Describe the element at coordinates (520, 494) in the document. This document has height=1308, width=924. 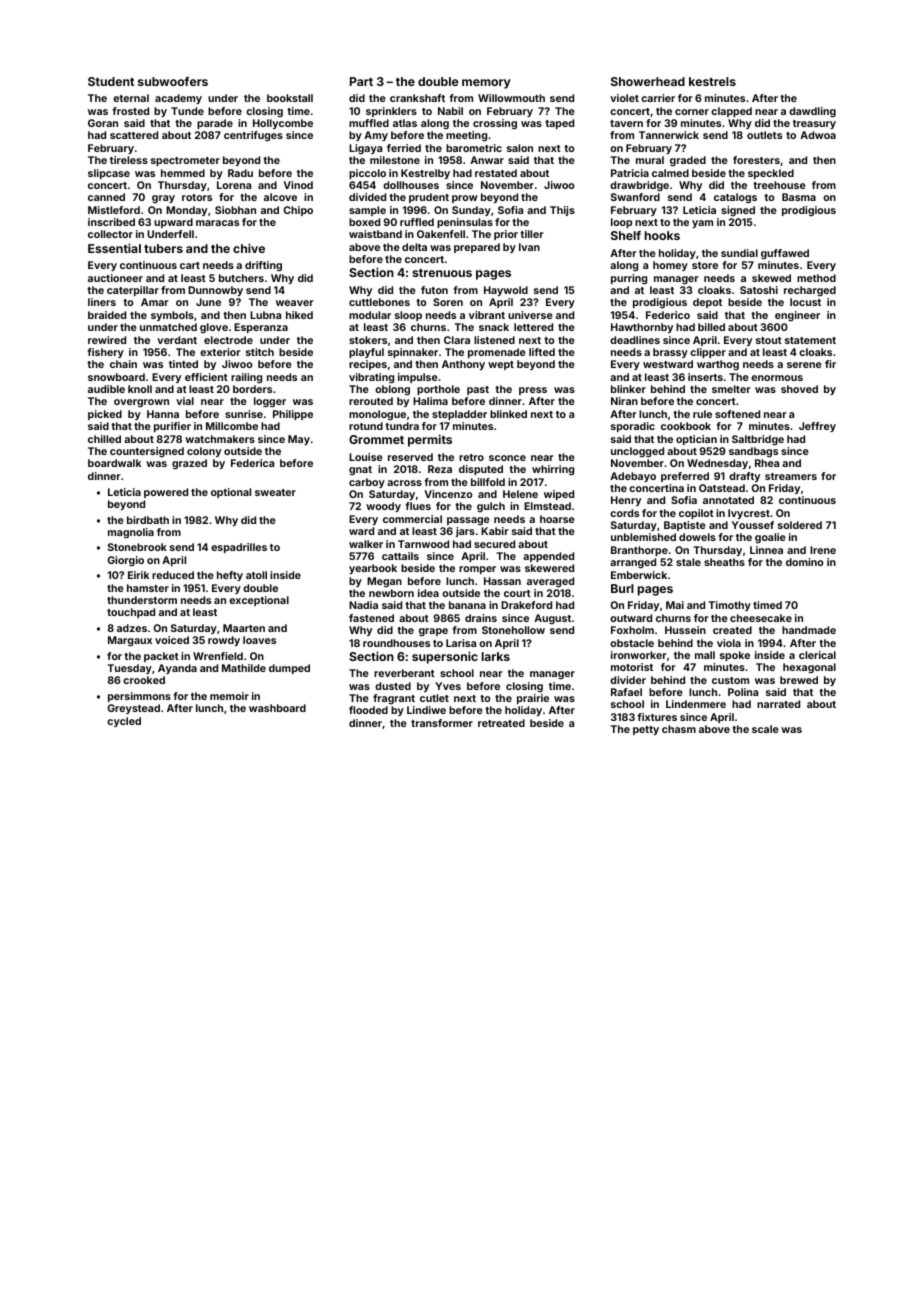
I see `Helene` at that location.
